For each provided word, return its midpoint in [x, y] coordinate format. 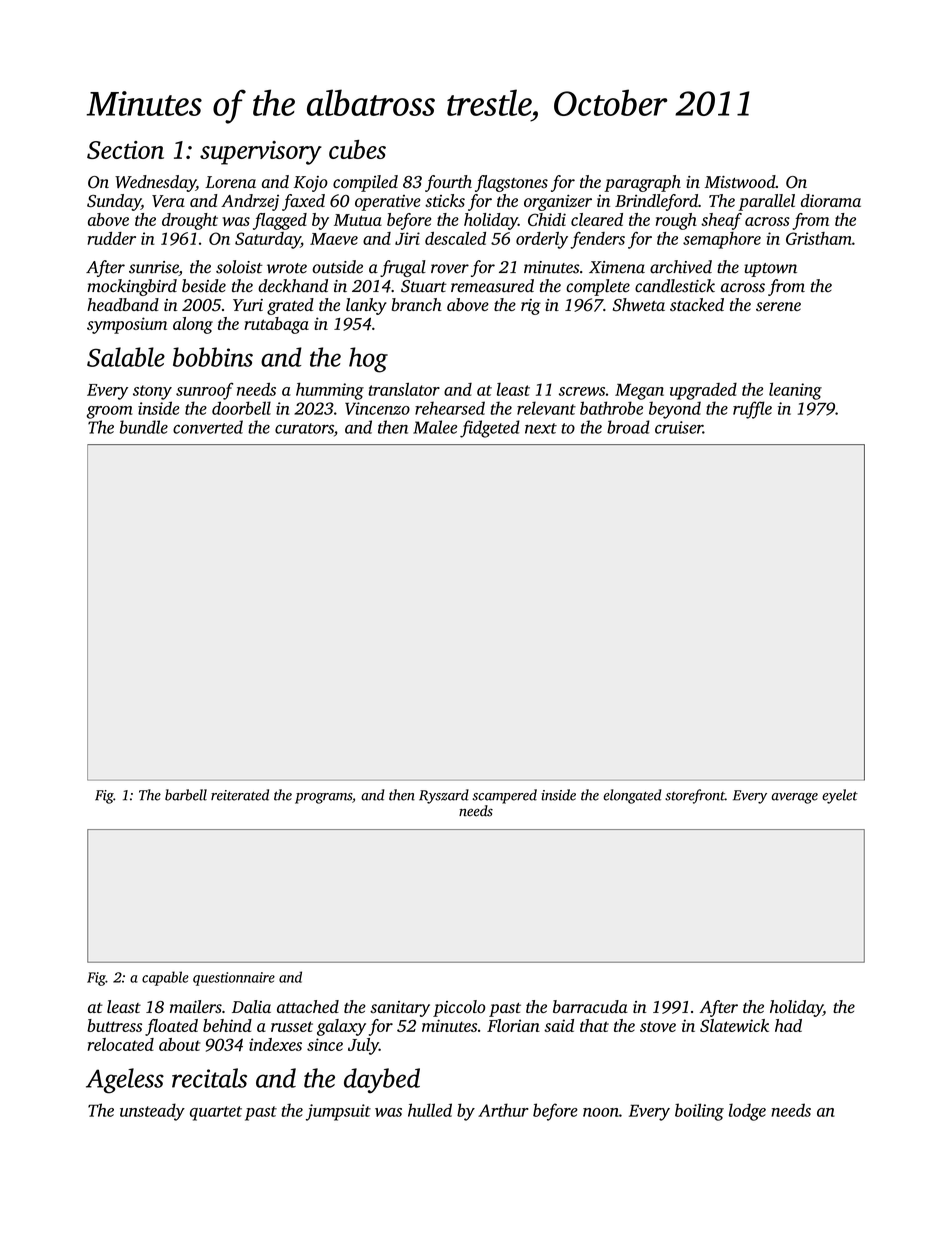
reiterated [240, 795]
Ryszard [444, 796]
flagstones [511, 183]
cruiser [679, 427]
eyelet [840, 796]
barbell [186, 795]
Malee [435, 427]
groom [110, 412]
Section [125, 150]
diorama [831, 200]
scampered [505, 796]
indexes [275, 1044]
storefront [695, 796]
